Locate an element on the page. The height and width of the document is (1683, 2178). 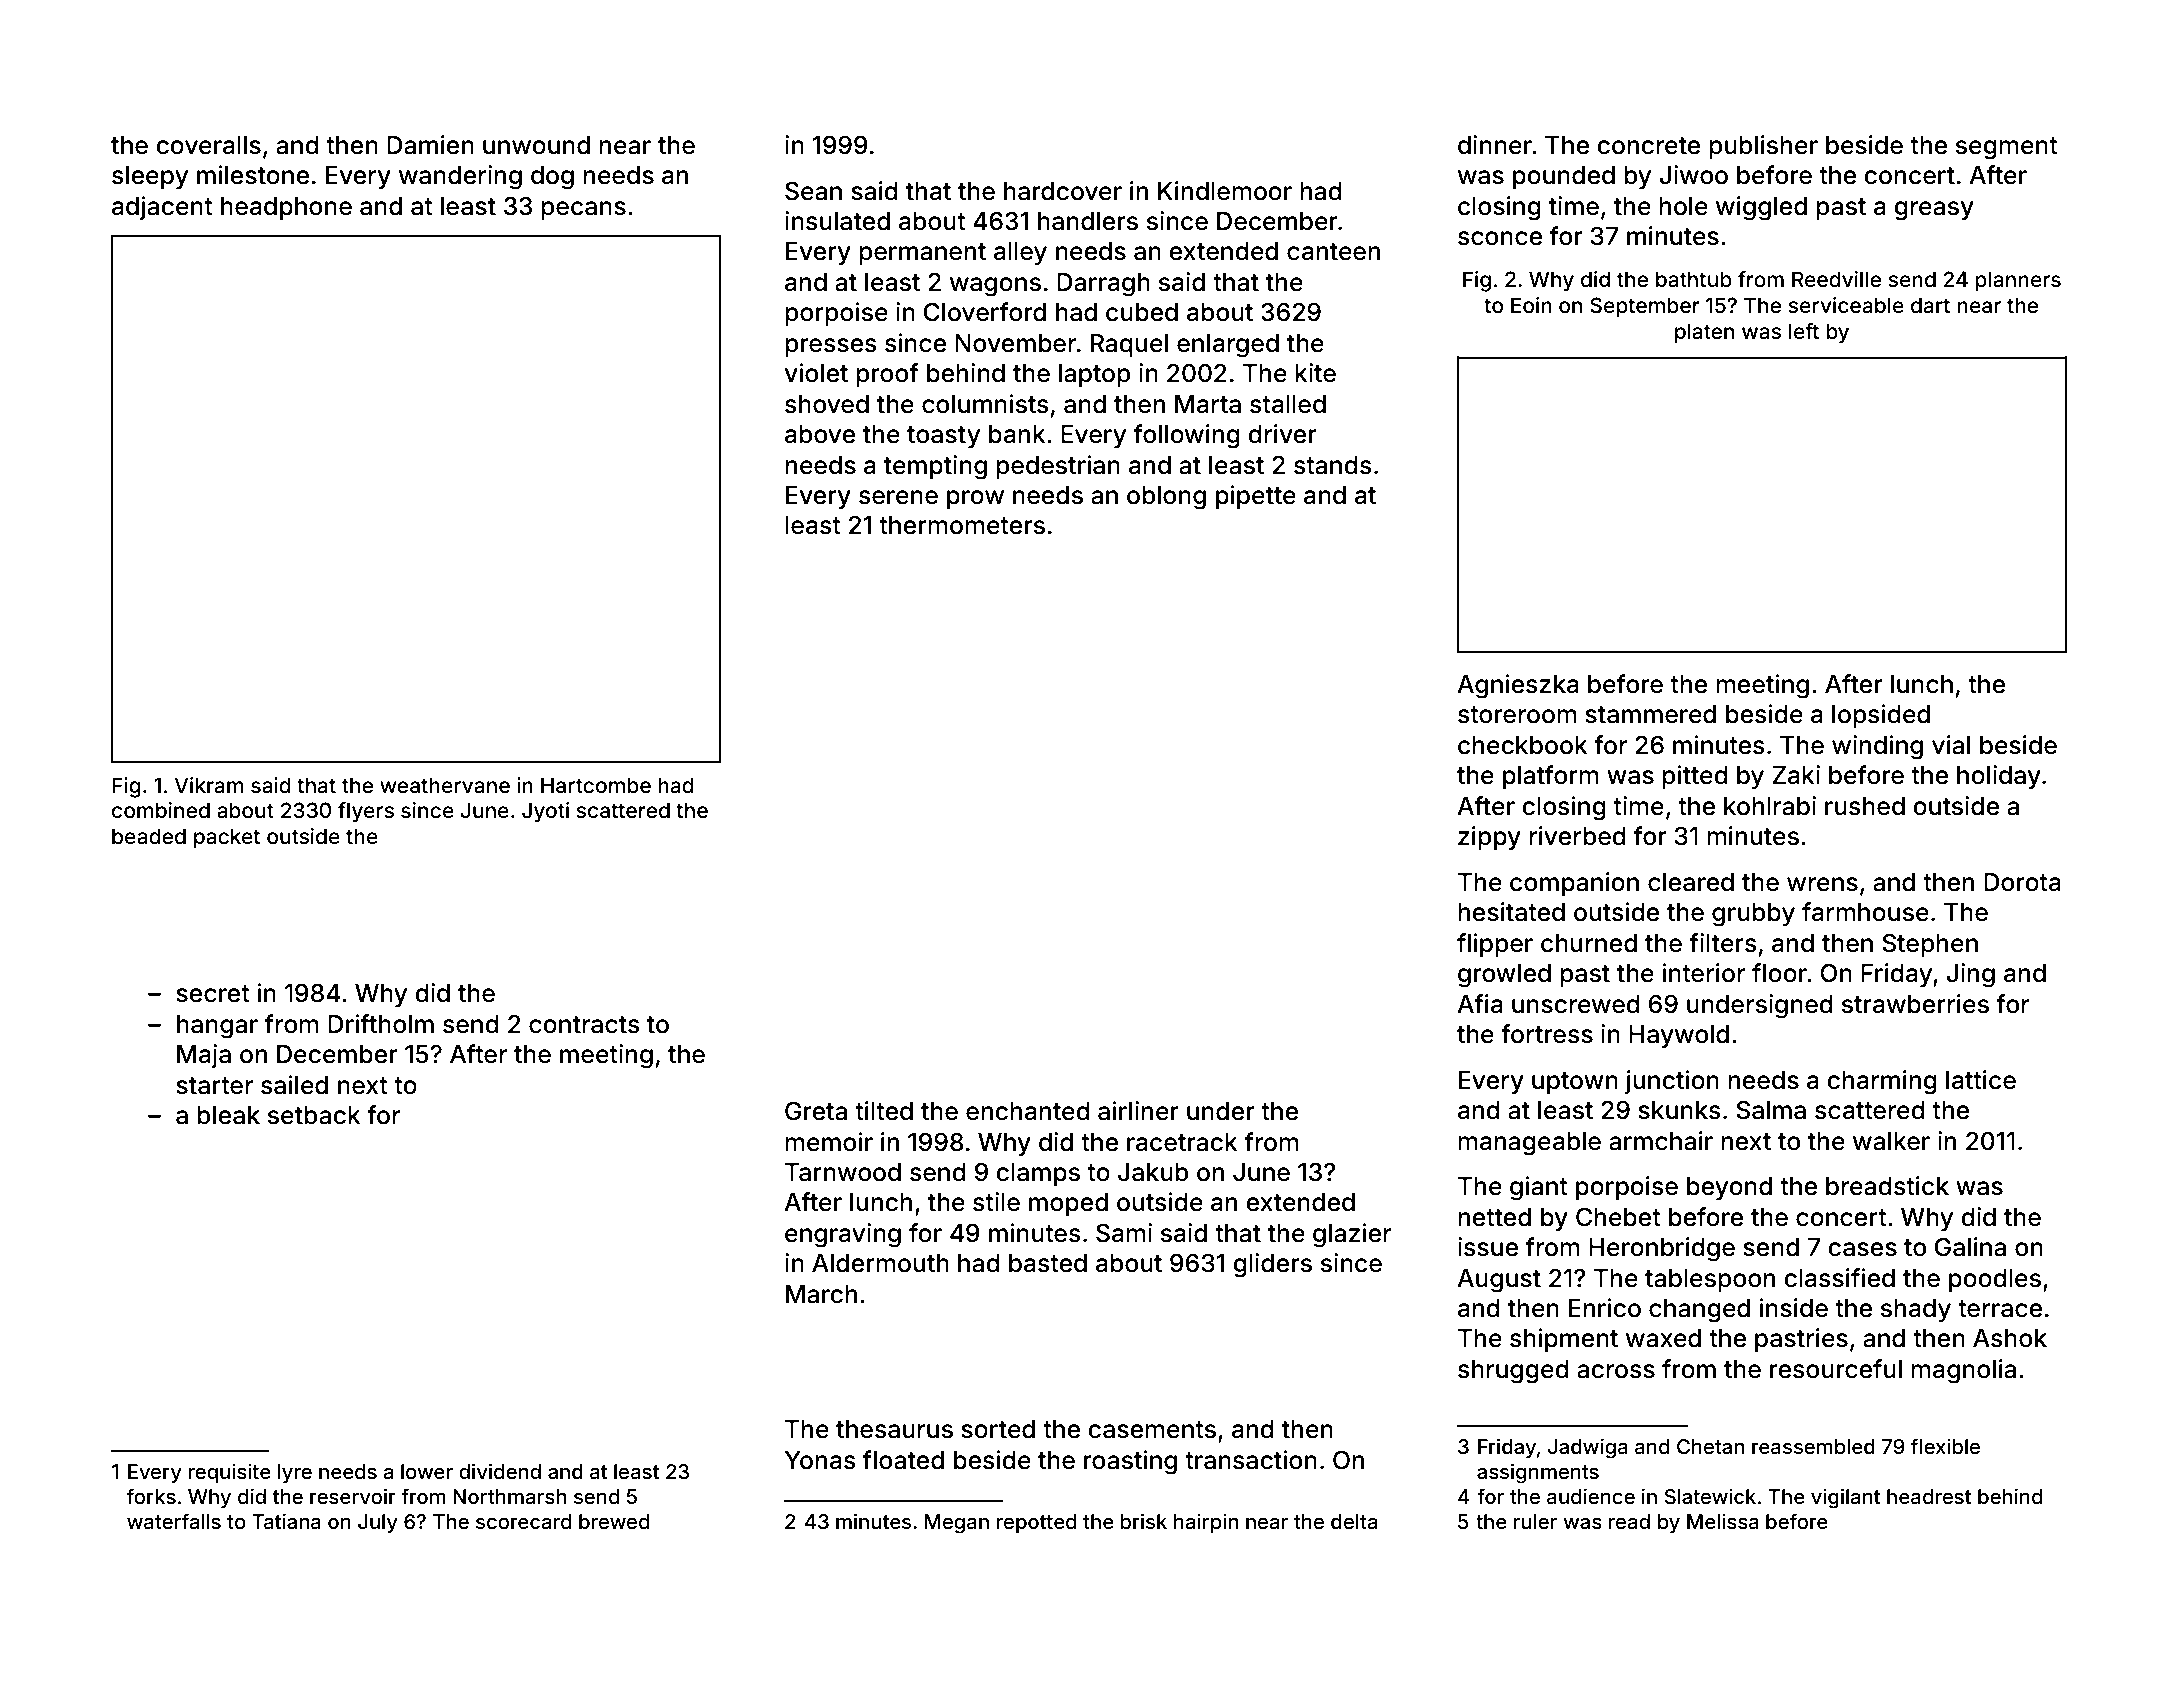
Hartcombe is located at coordinates (596, 785).
